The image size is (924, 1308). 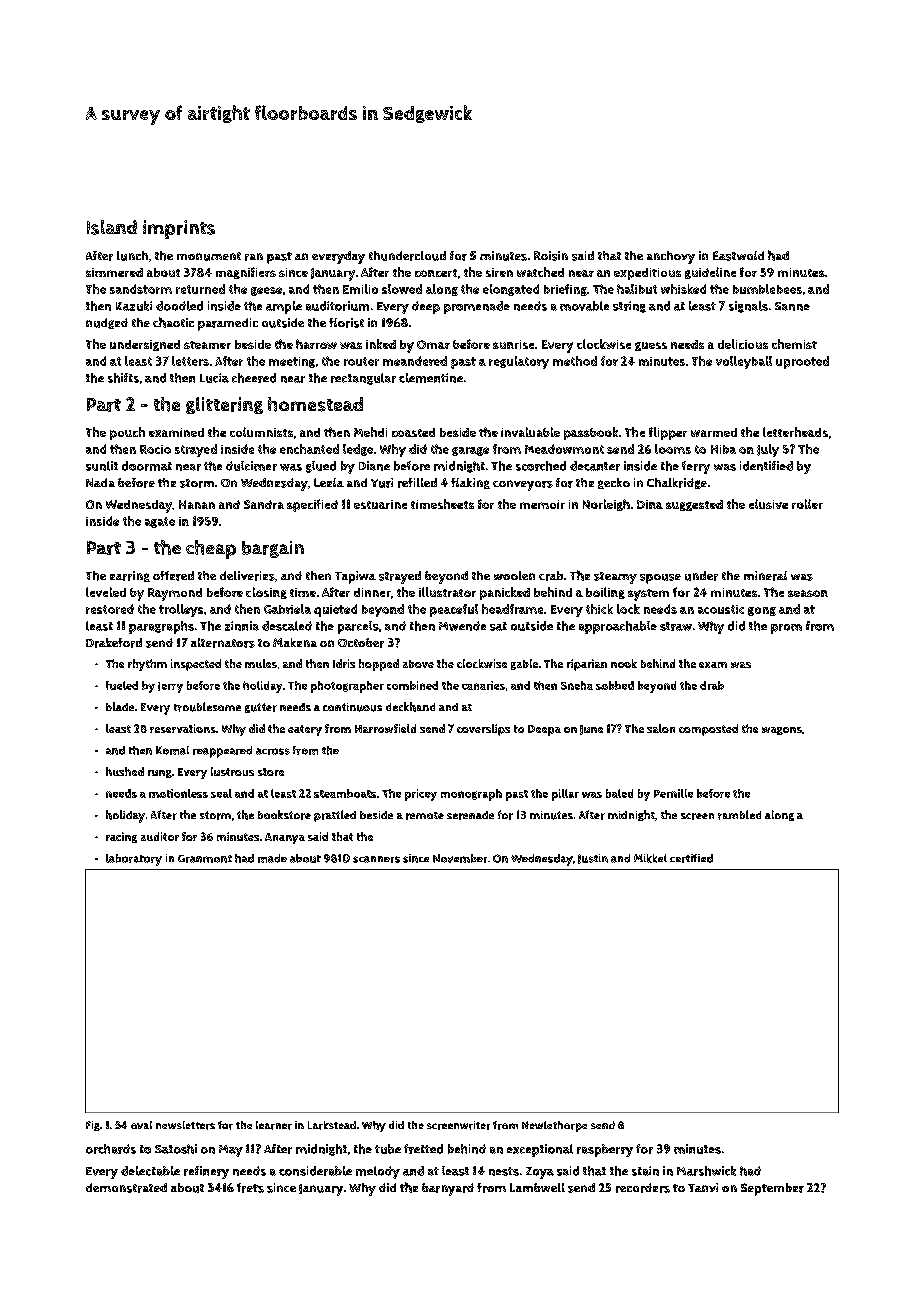 What do you see at coordinates (499, 272) in the document?
I see `siren` at bounding box center [499, 272].
